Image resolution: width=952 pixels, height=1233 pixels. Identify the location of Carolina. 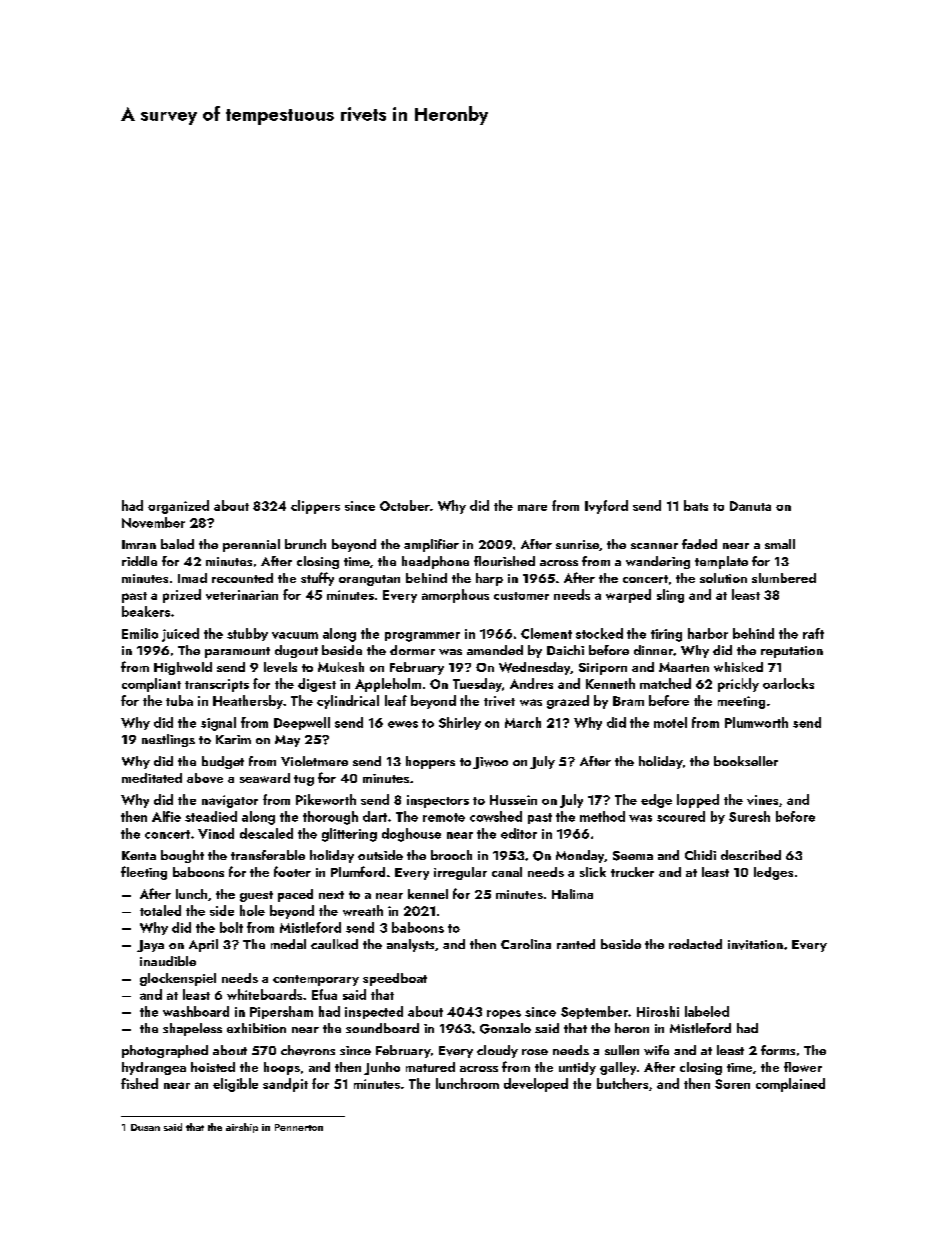
(526, 944).
